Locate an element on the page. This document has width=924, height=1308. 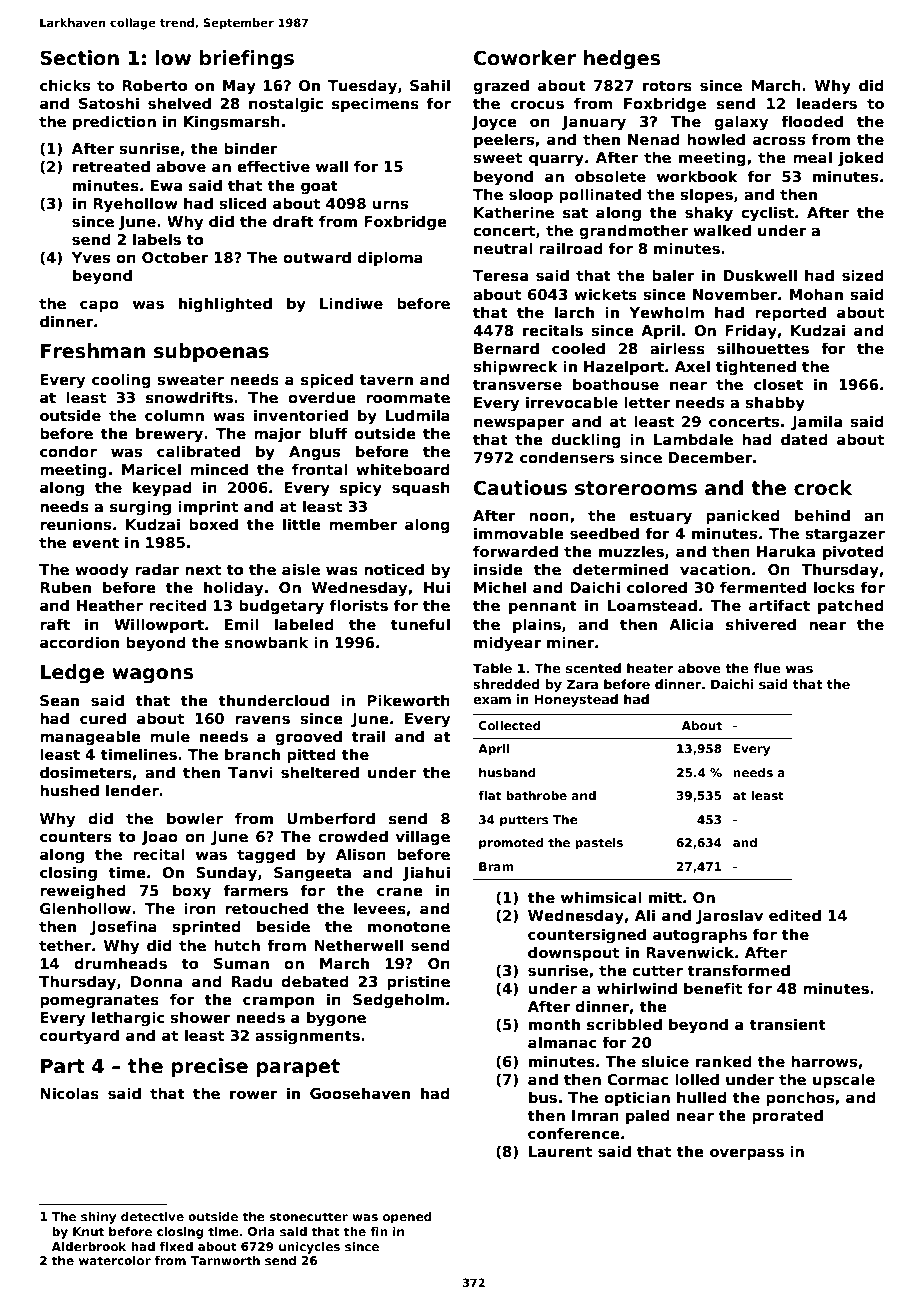
Joyce is located at coordinates (494, 123).
